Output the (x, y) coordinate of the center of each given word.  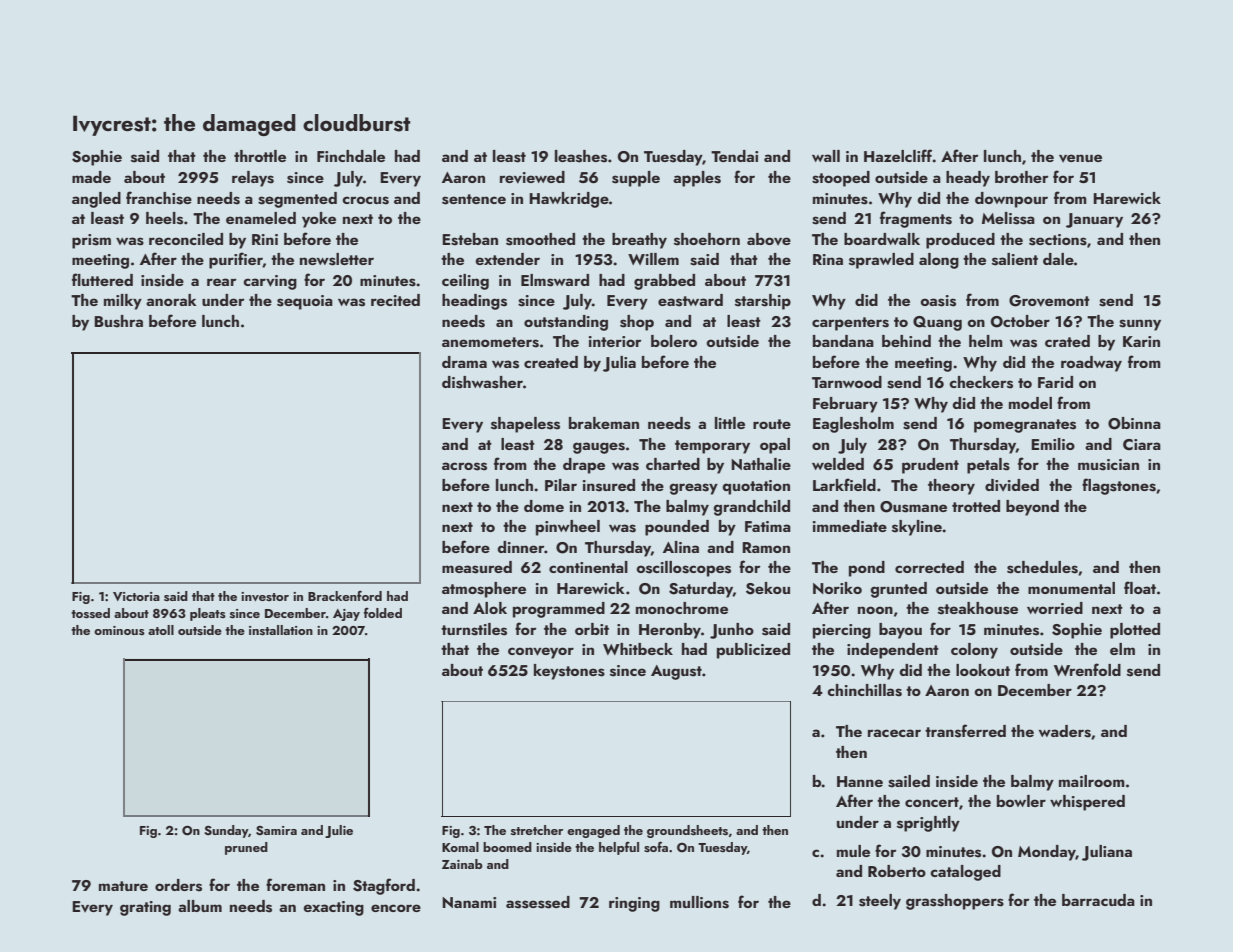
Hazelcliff (898, 155)
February (845, 405)
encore (396, 908)
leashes (581, 156)
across (464, 466)
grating (145, 908)
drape (584, 466)
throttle (260, 156)
